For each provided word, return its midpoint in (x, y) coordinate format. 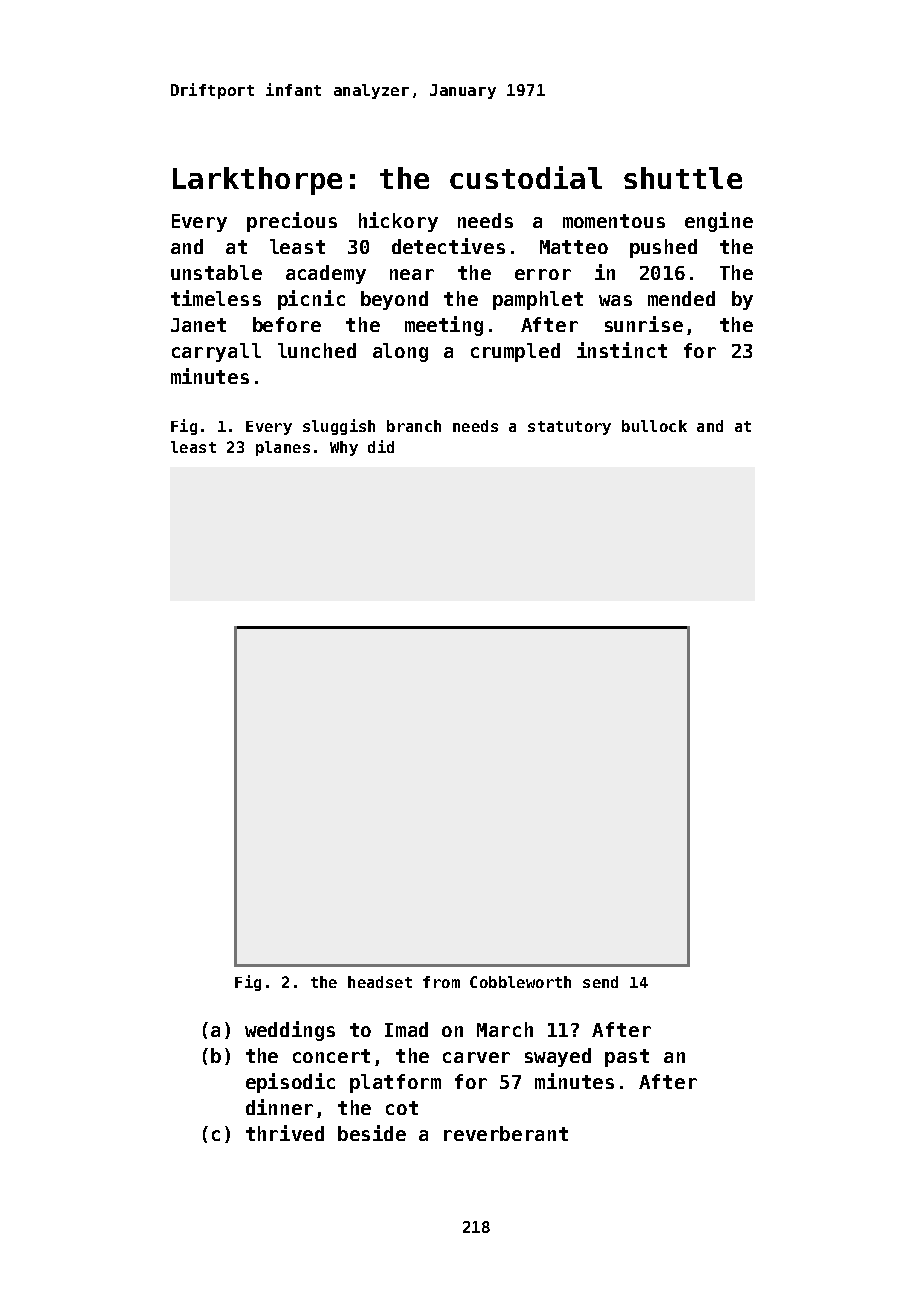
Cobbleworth (520, 982)
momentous (614, 221)
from (441, 982)
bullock (654, 426)
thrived (285, 1133)
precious (292, 222)
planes (283, 448)
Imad (406, 1029)
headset (380, 982)
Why (344, 448)
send (600, 982)
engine (719, 222)
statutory (569, 428)
